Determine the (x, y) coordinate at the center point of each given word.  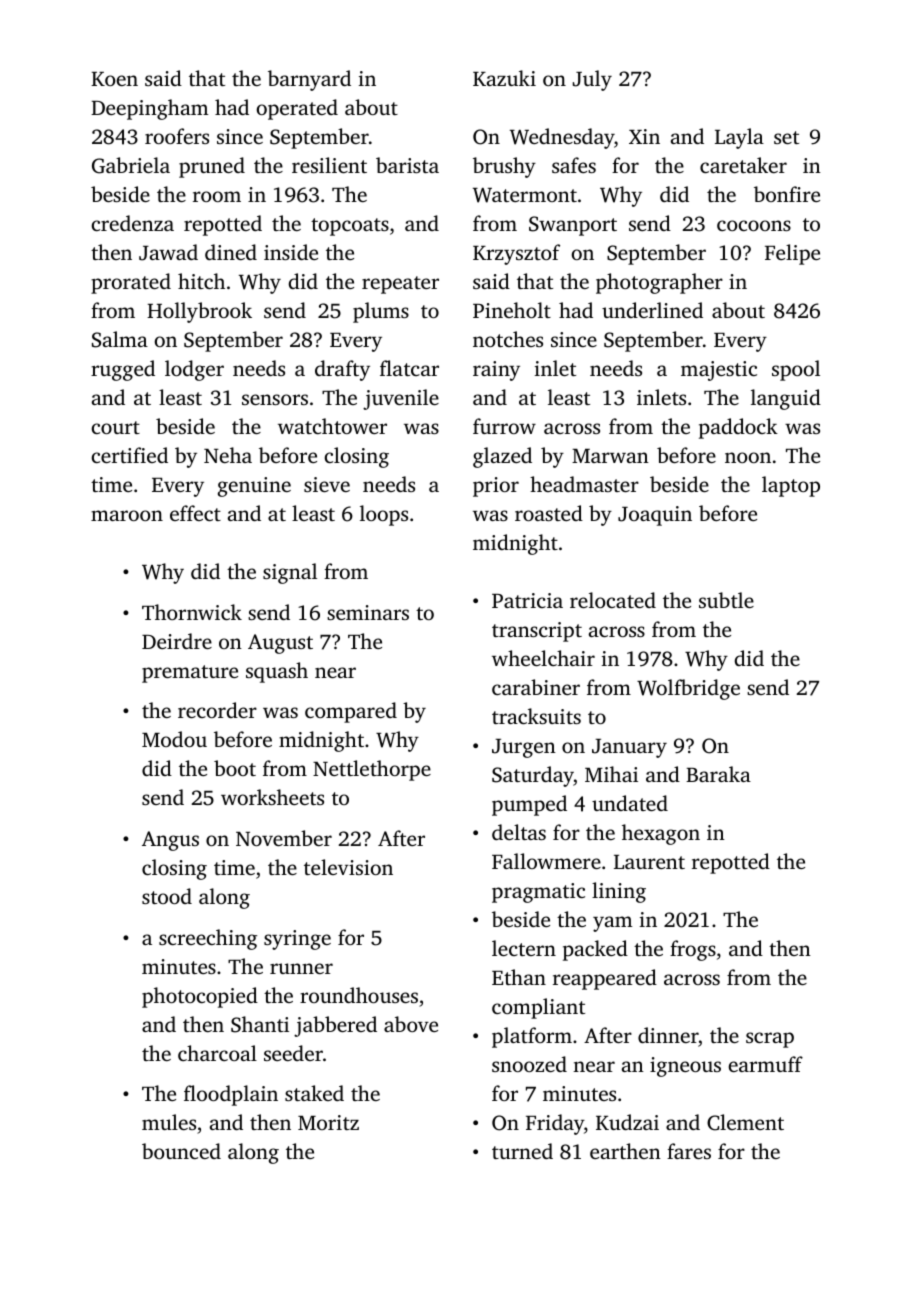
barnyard (309, 80)
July (592, 80)
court (116, 427)
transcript (537, 632)
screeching (208, 939)
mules (169, 1122)
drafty (342, 370)
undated (630, 803)
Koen (114, 79)
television (348, 867)
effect (195, 513)
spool (796, 370)
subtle (726, 600)
